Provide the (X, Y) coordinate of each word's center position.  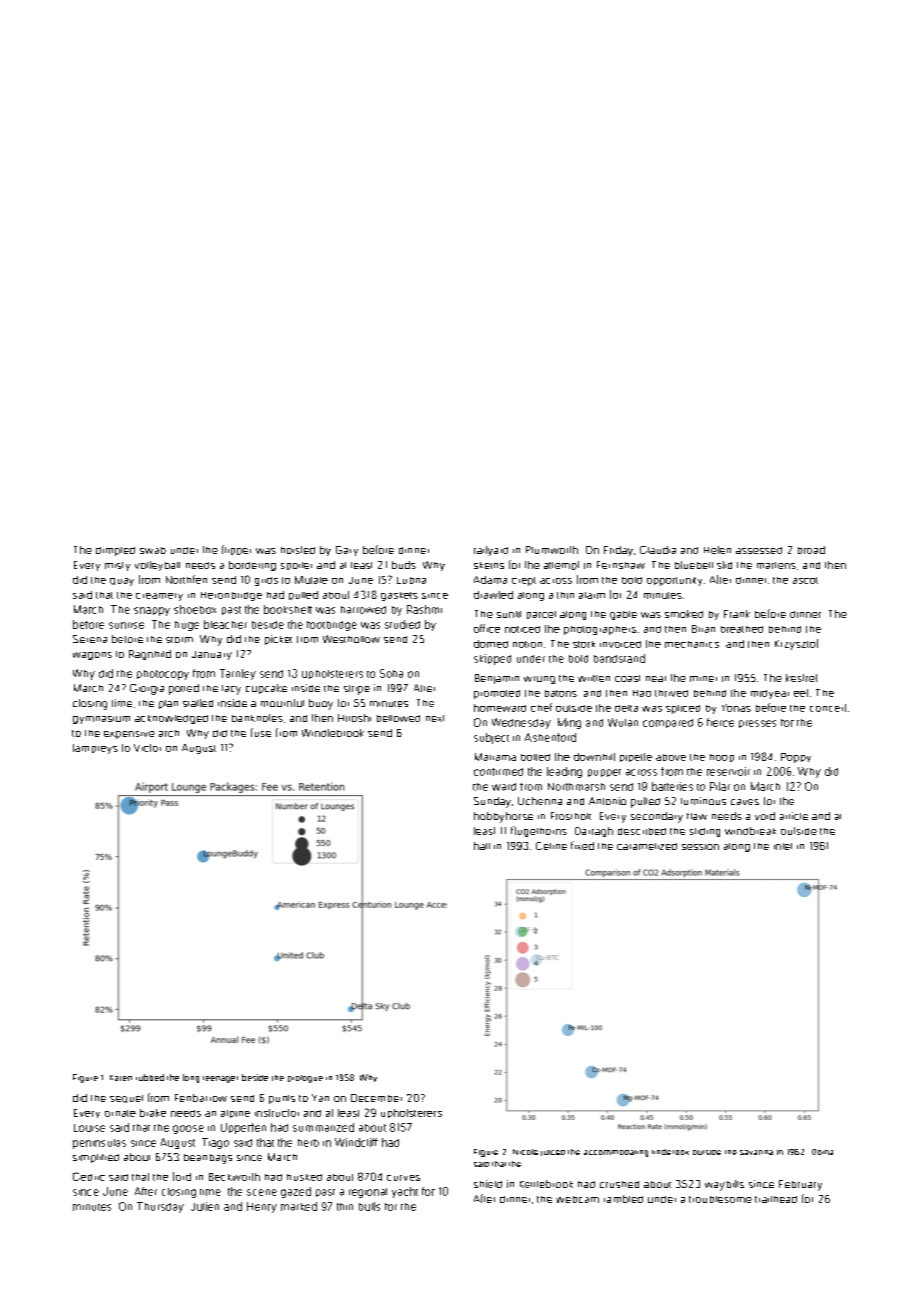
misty (117, 566)
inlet (783, 846)
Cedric (89, 1176)
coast (627, 678)
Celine (551, 846)
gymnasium (101, 720)
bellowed (398, 718)
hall (482, 846)
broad (811, 550)
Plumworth (552, 550)
